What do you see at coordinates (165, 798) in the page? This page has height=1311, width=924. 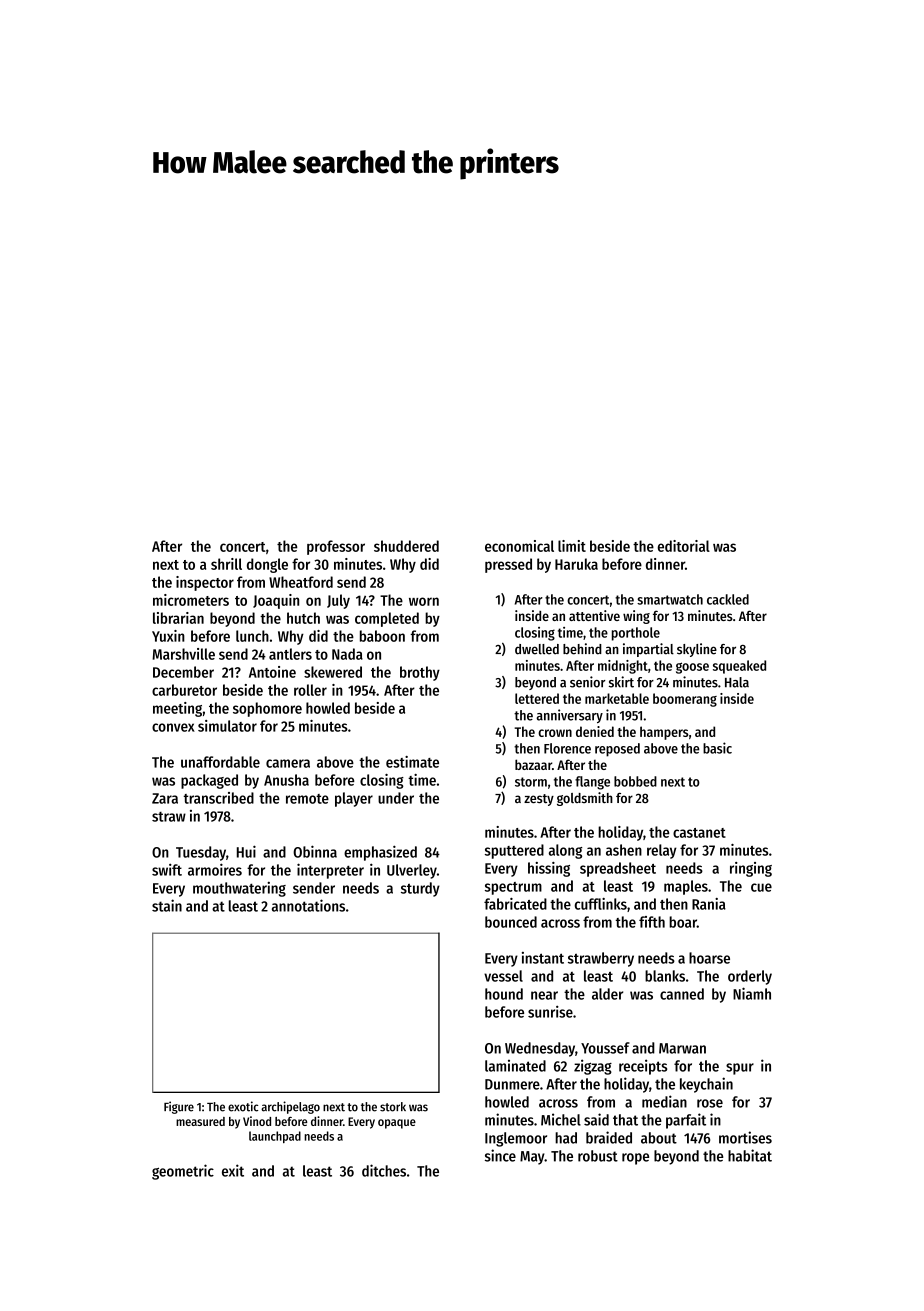 I see `Zara` at bounding box center [165, 798].
